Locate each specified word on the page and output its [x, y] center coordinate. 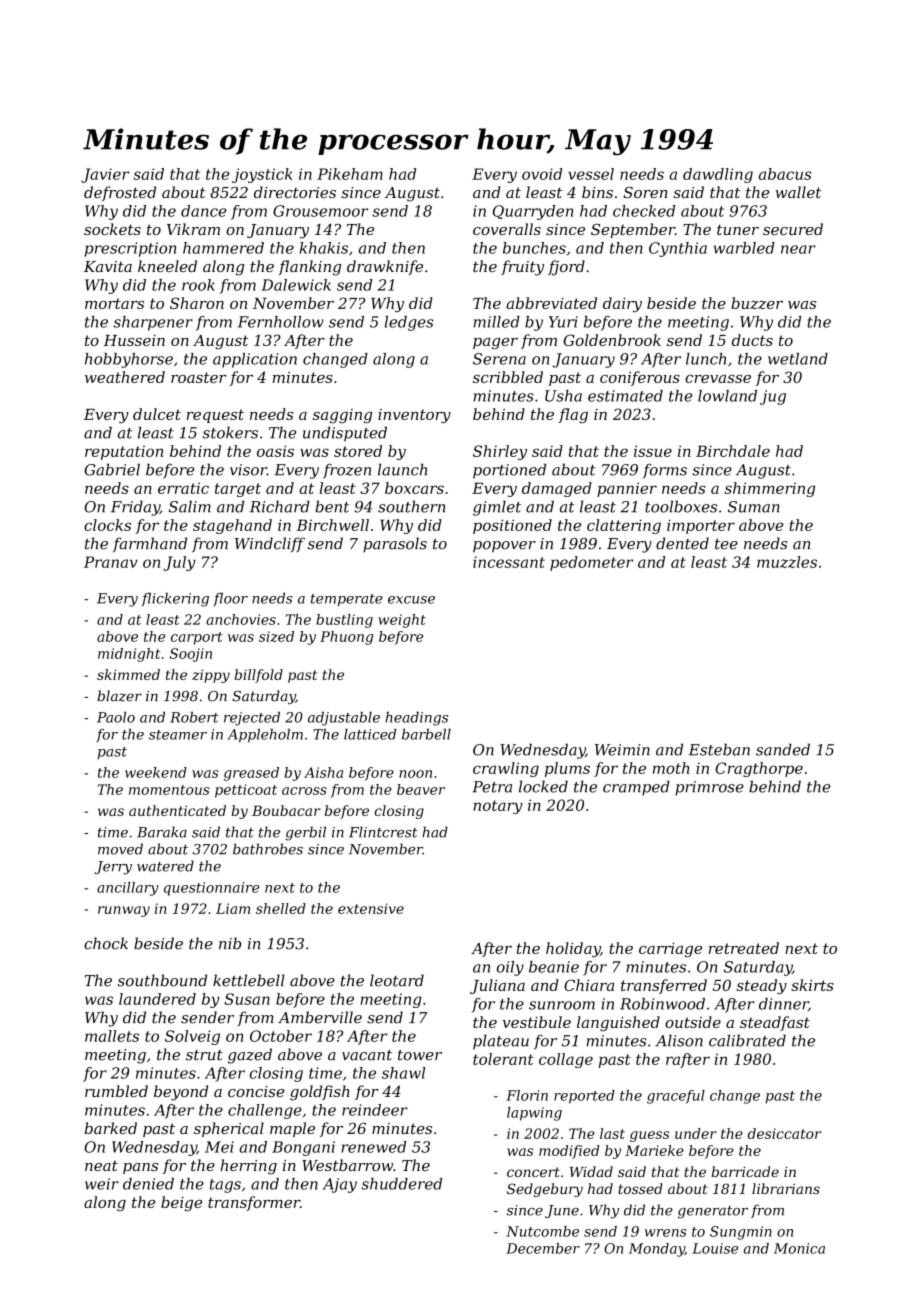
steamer [178, 735]
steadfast [775, 1023]
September [633, 230]
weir [102, 1184]
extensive [371, 908]
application [255, 360]
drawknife [385, 267]
